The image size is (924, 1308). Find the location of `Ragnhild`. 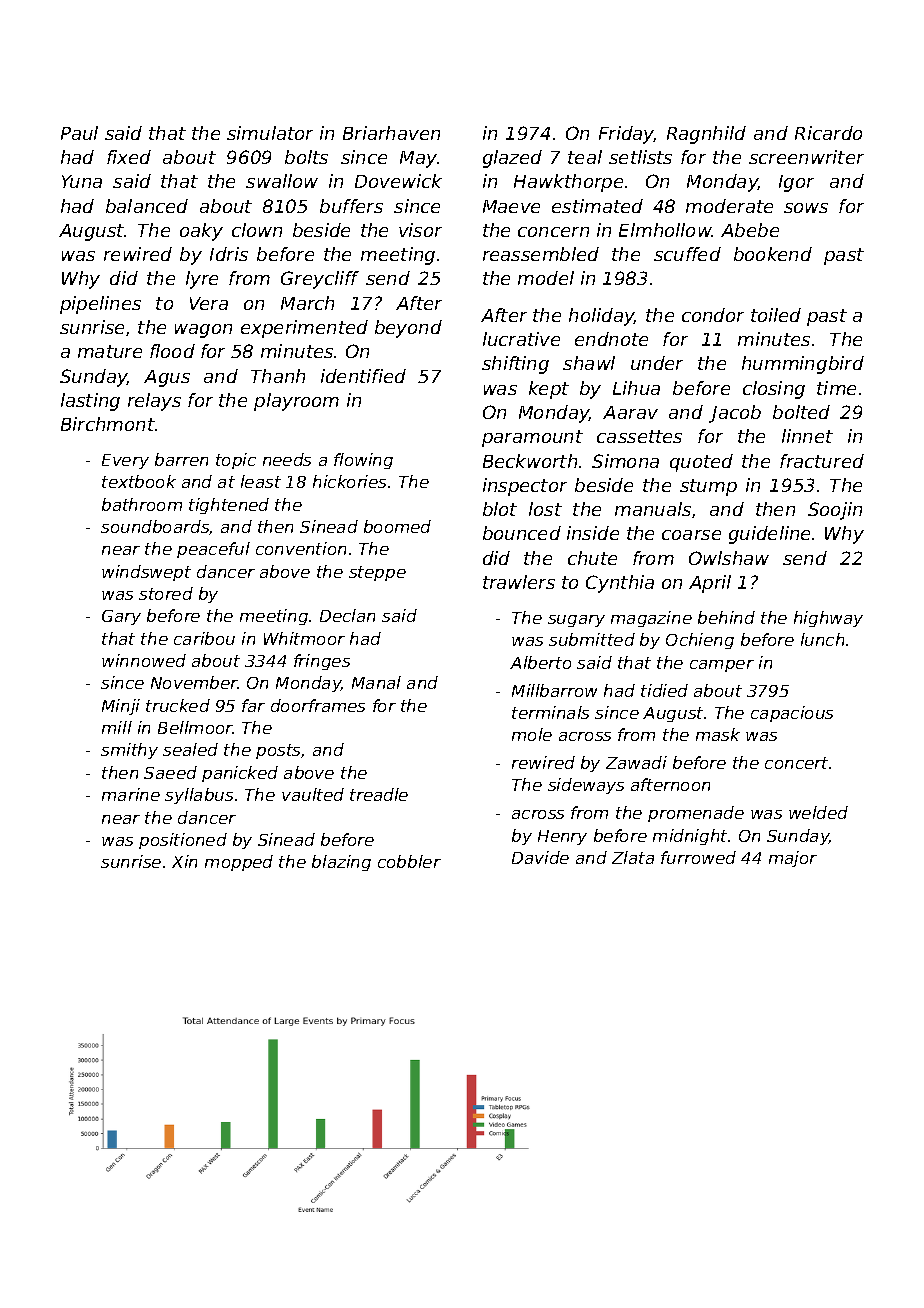

Ragnhild is located at coordinates (706, 135).
